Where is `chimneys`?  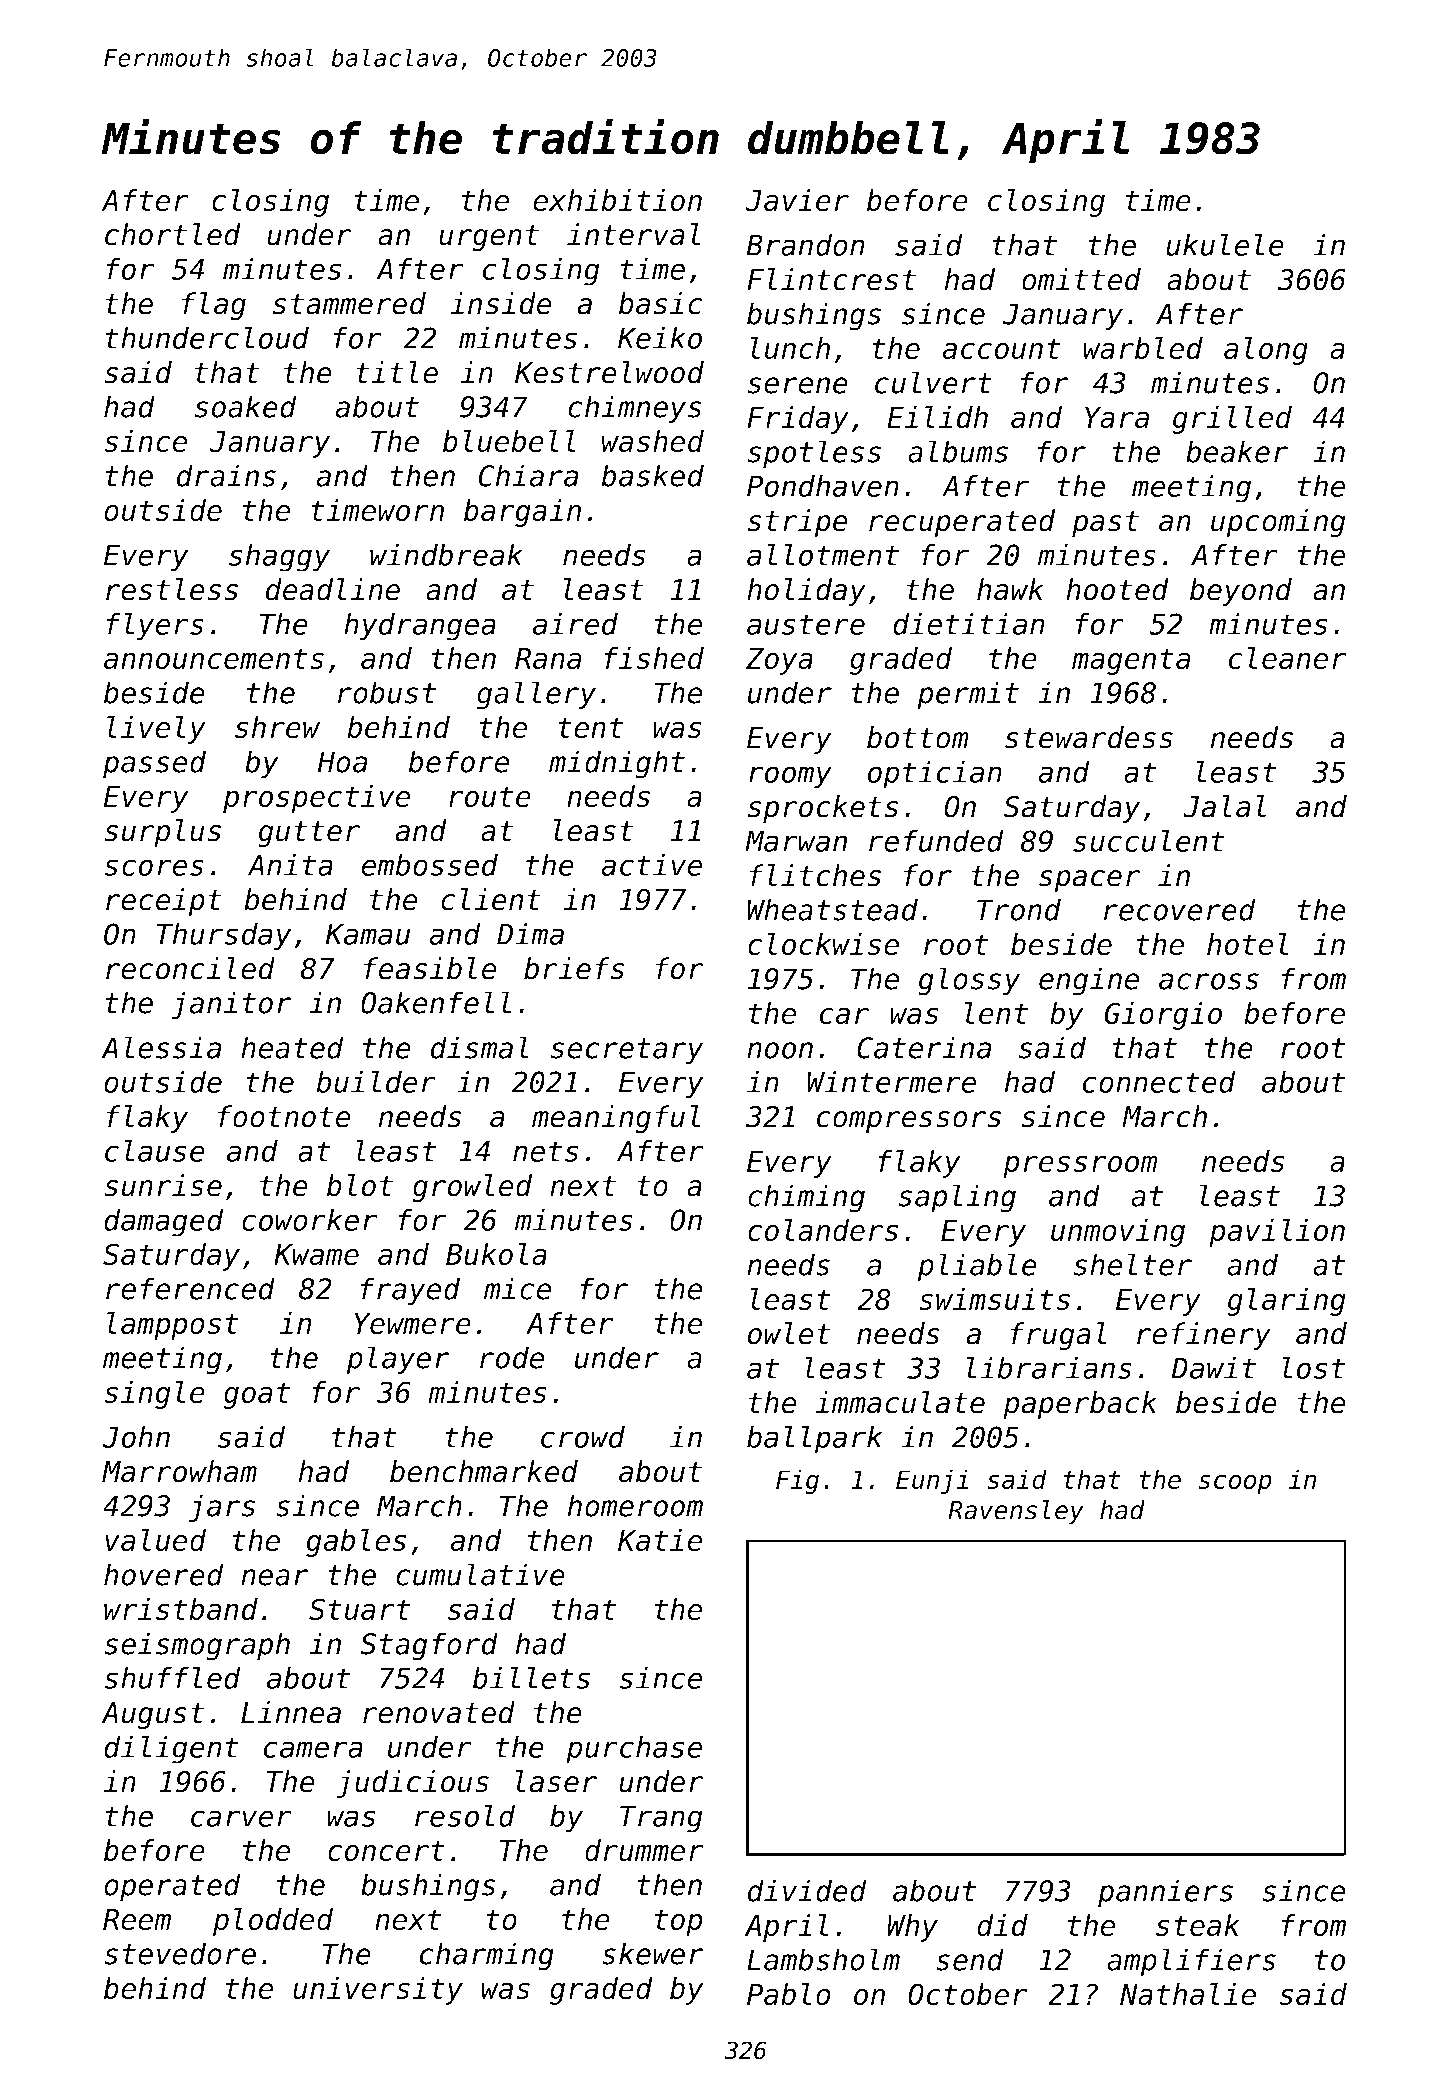
chimneys is located at coordinates (635, 409).
